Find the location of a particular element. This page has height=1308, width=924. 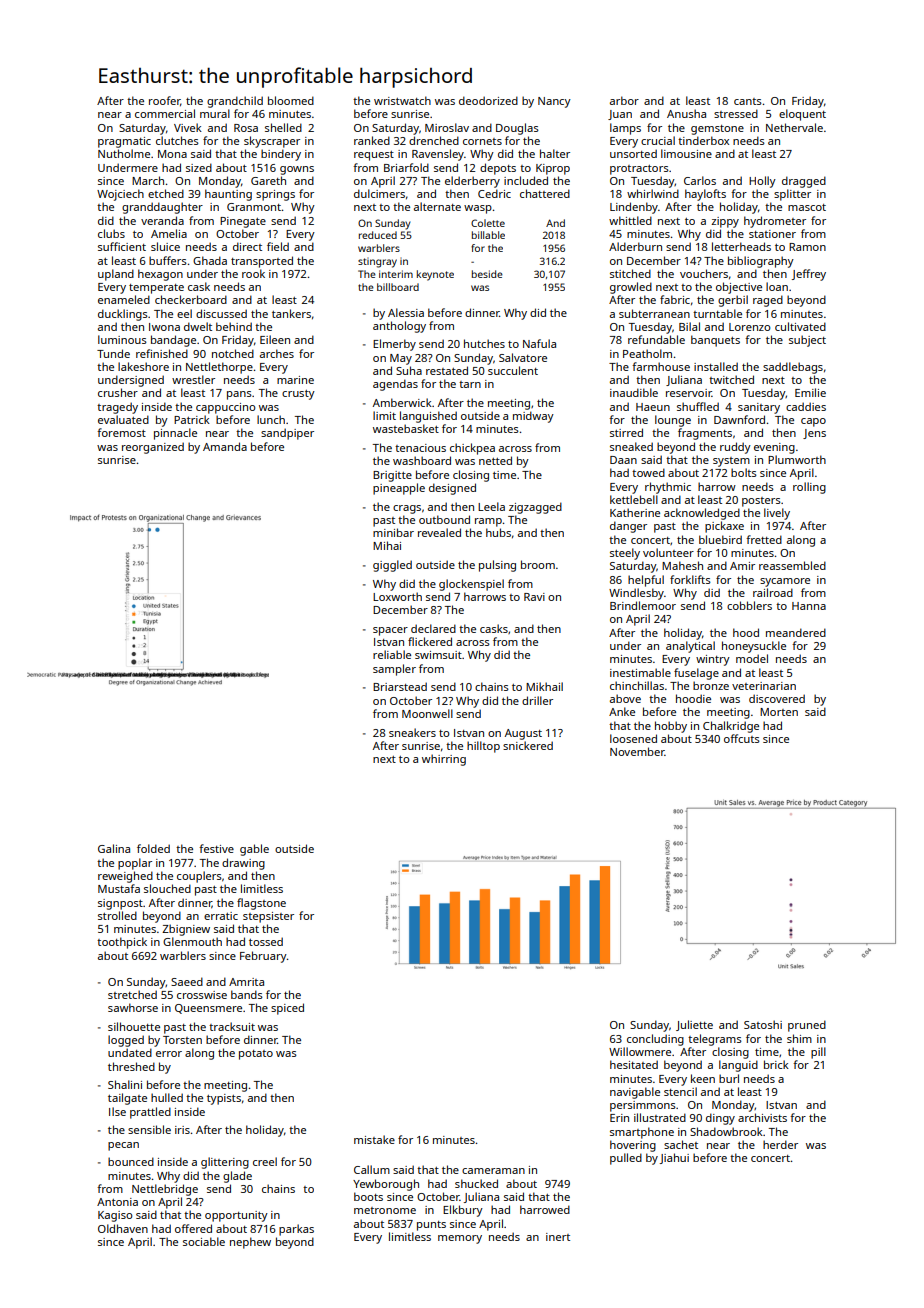

spacer is located at coordinates (390, 631).
